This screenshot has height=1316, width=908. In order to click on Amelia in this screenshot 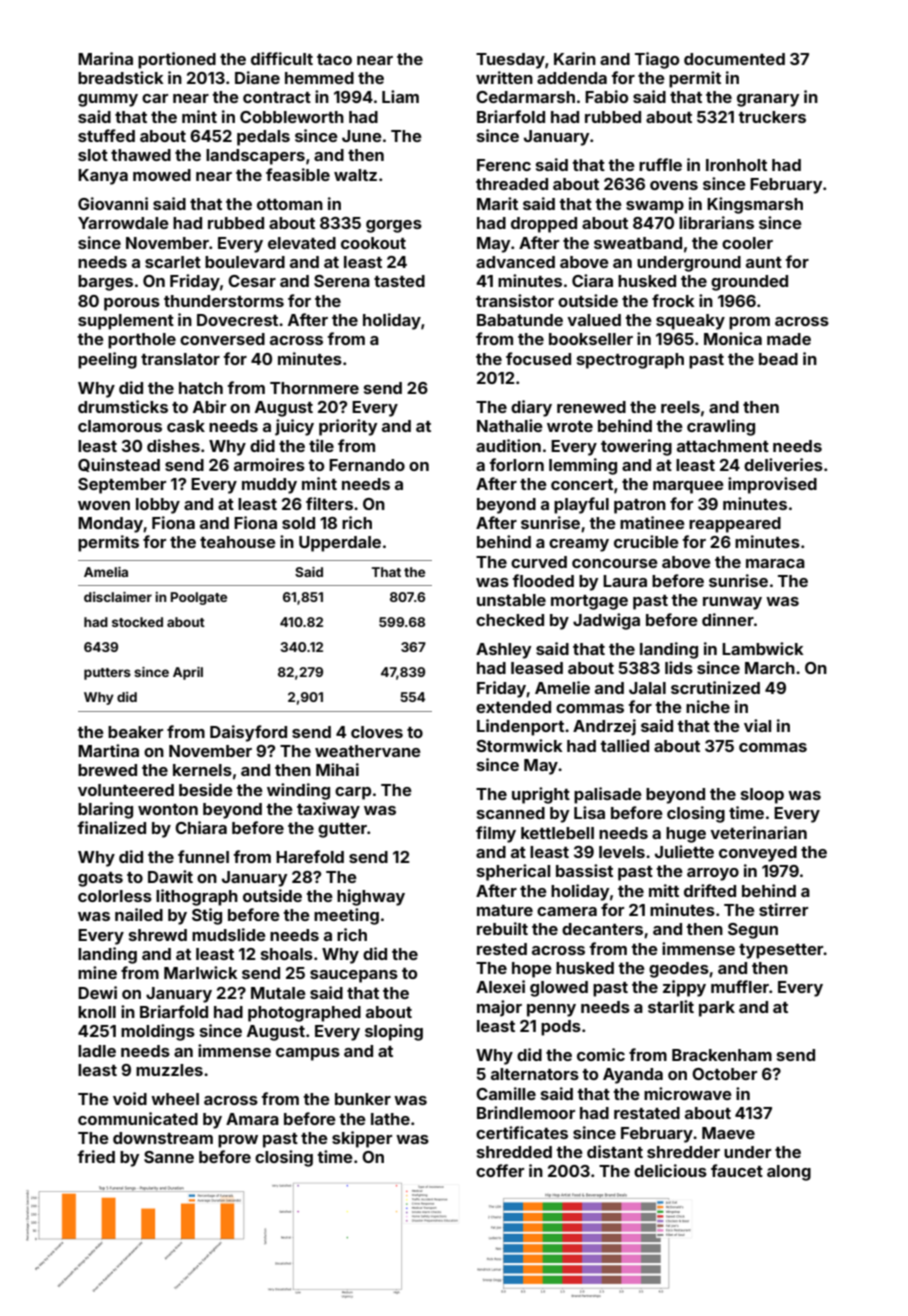, I will do `click(106, 572)`.
